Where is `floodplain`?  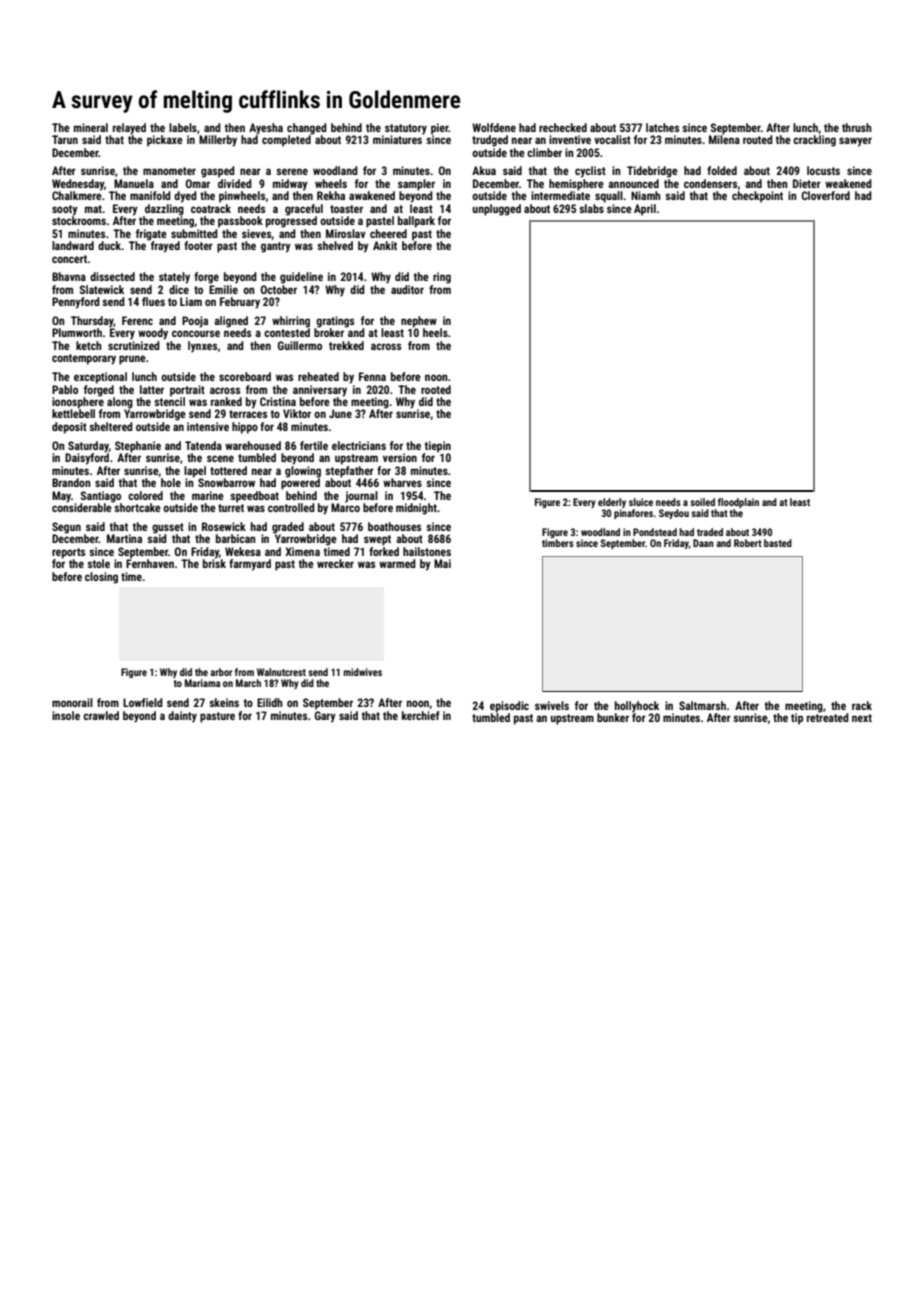 floodplain is located at coordinates (738, 503).
